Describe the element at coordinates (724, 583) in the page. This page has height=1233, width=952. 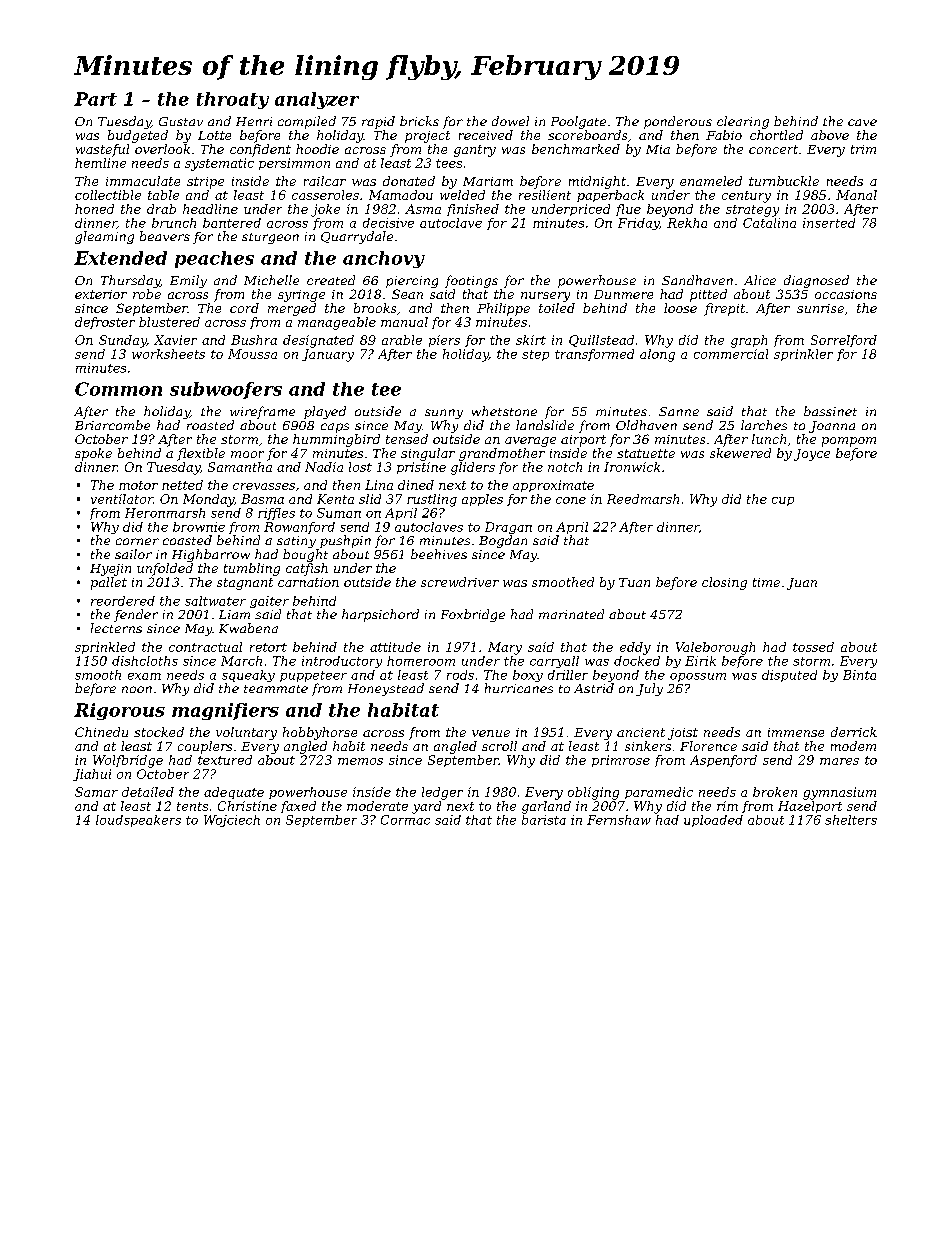
I see `closing` at that location.
